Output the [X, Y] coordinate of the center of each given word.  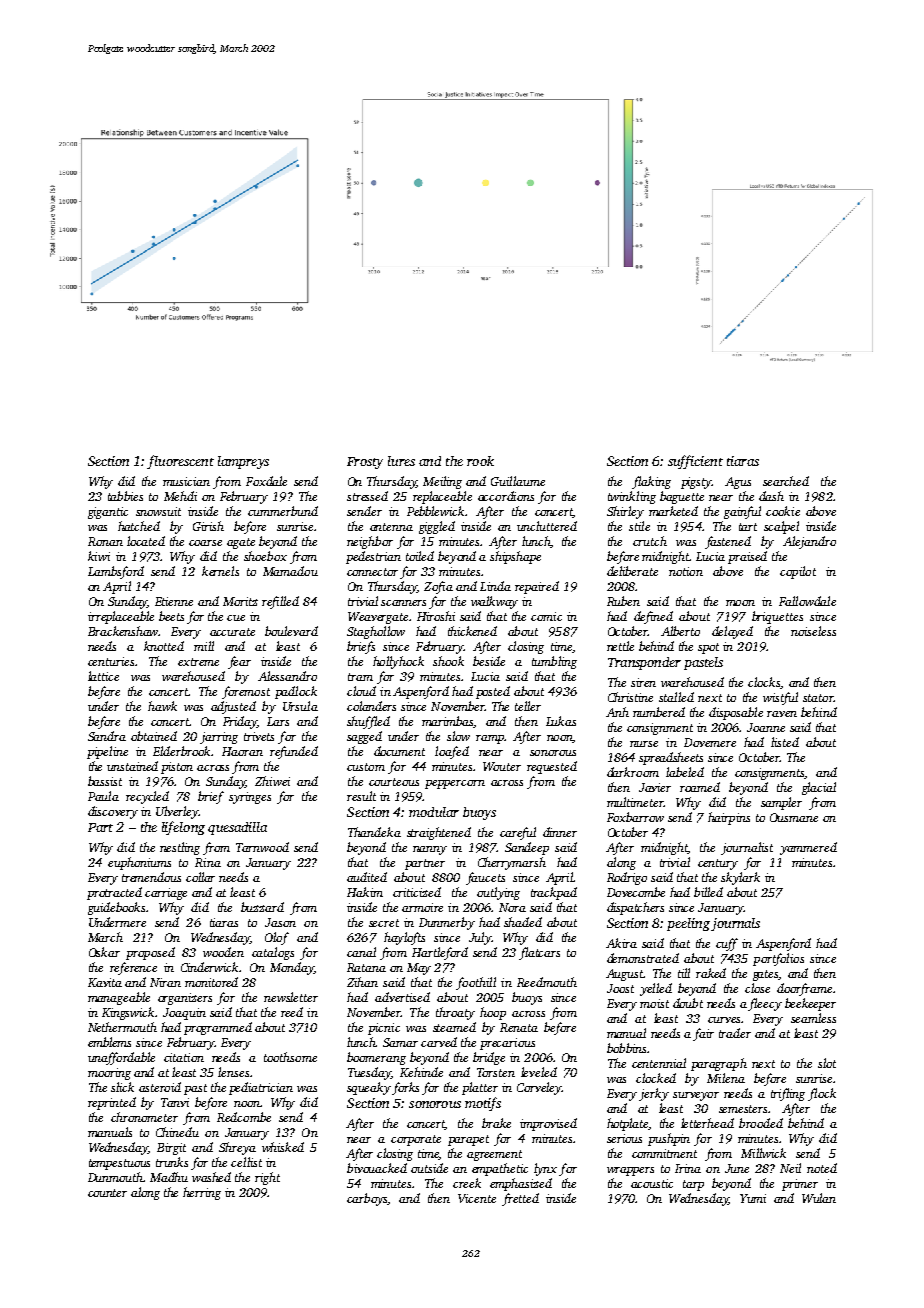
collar [200, 877]
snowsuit [158, 511]
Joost [620, 988]
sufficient [695, 462]
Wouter [502, 766]
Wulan [819, 1198]
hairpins [729, 818]
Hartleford [440, 953]
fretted [520, 1199]
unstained [132, 766]
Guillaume [518, 481]
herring [202, 1193]
